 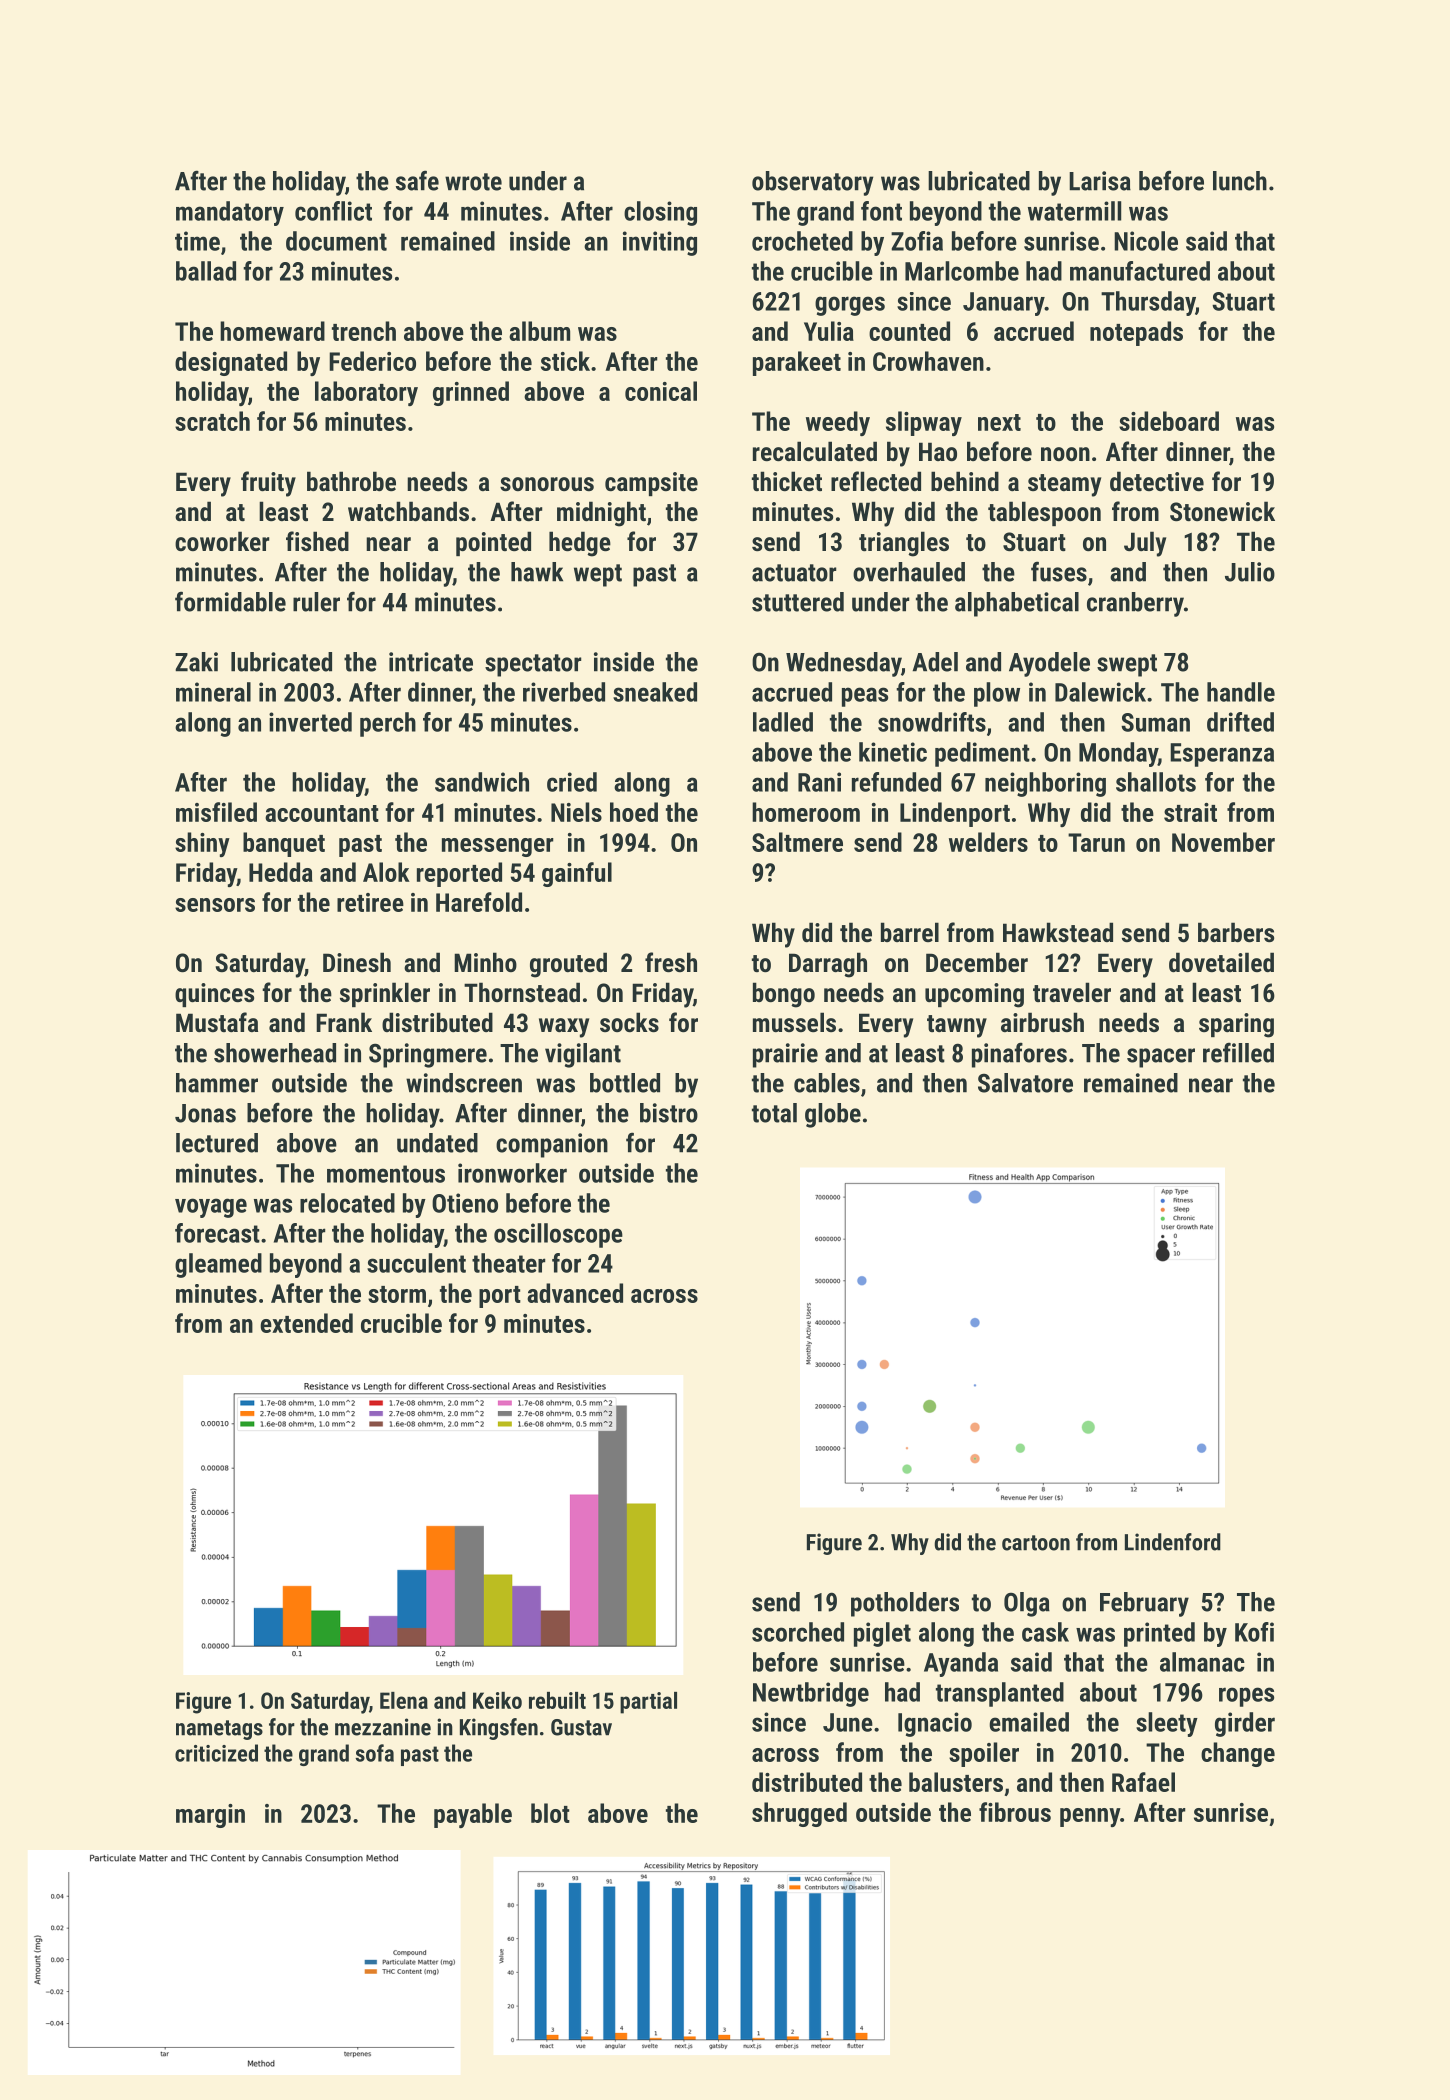 What do you see at coordinates (218, 1265) in the document?
I see `gleamed` at bounding box center [218, 1265].
